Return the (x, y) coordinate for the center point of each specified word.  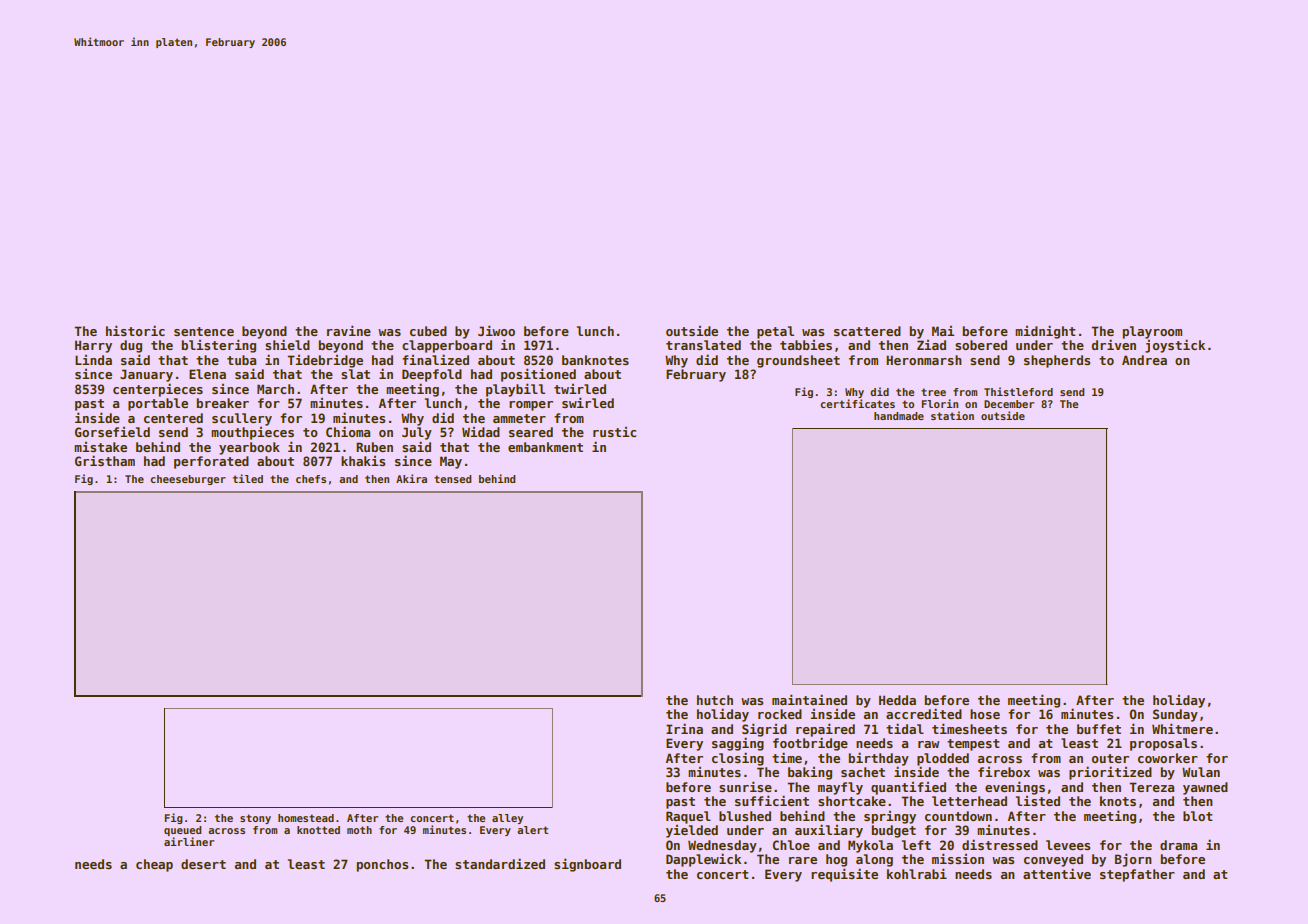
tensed (452, 479)
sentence (204, 331)
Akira (411, 478)
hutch (715, 700)
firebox (1004, 772)
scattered (867, 331)
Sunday (1175, 715)
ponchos (382, 865)
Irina (684, 728)
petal (775, 332)
